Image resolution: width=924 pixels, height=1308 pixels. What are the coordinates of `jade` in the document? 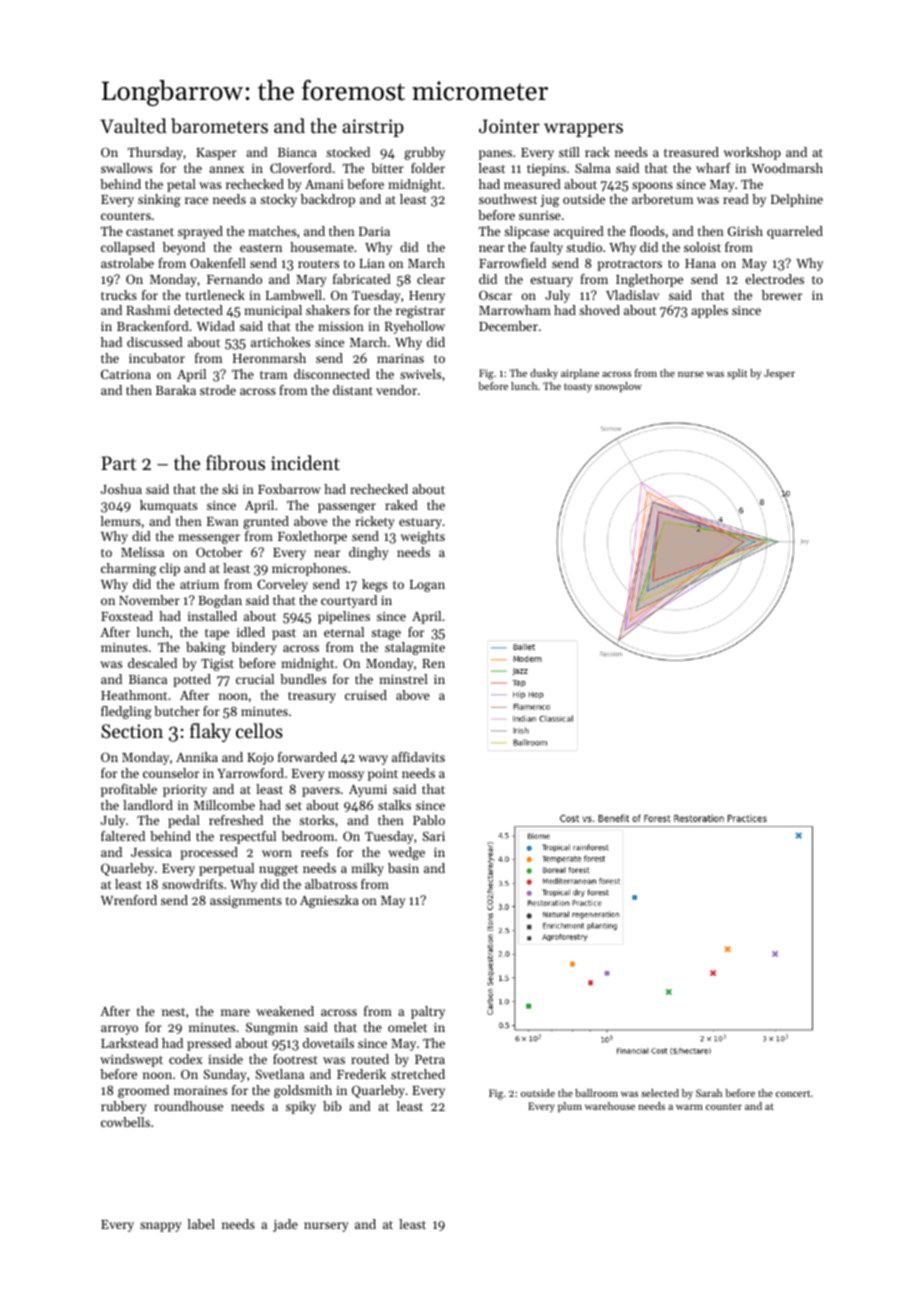 It's located at (285, 1225).
